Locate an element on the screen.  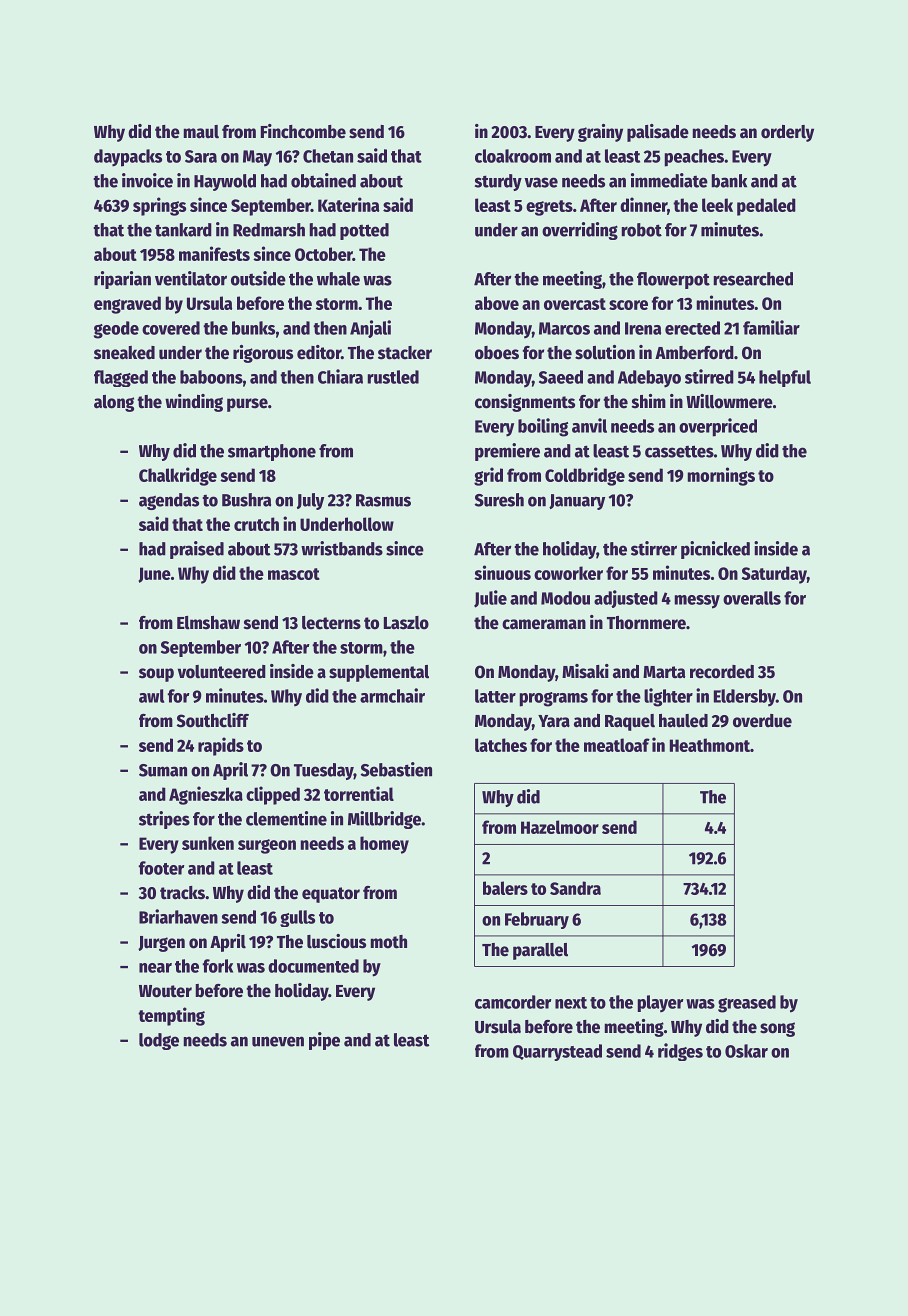
maul is located at coordinates (201, 132).
